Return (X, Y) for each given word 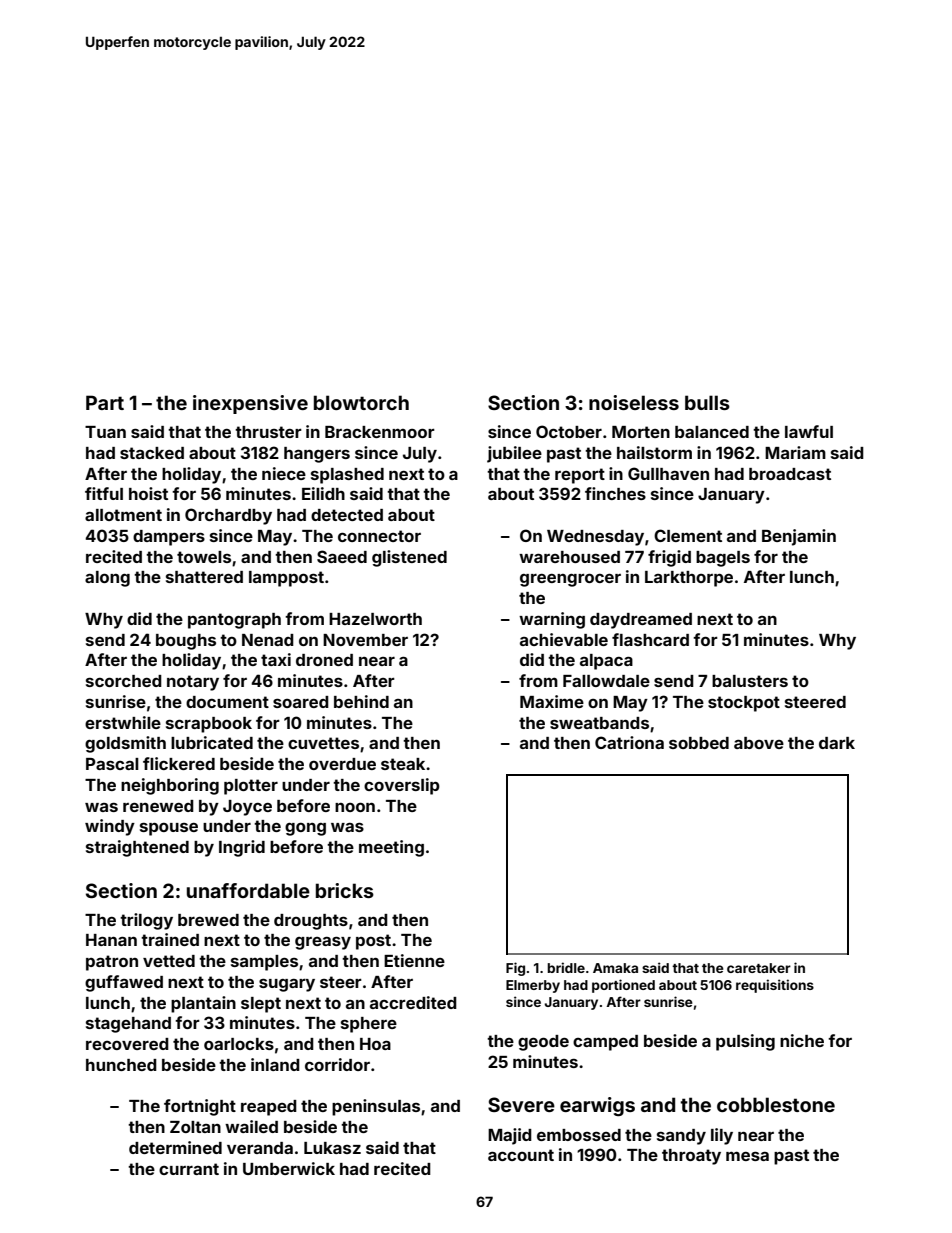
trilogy (146, 921)
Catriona (629, 742)
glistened (409, 558)
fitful (104, 493)
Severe (521, 1104)
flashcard (650, 639)
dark (837, 743)
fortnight (200, 1107)
